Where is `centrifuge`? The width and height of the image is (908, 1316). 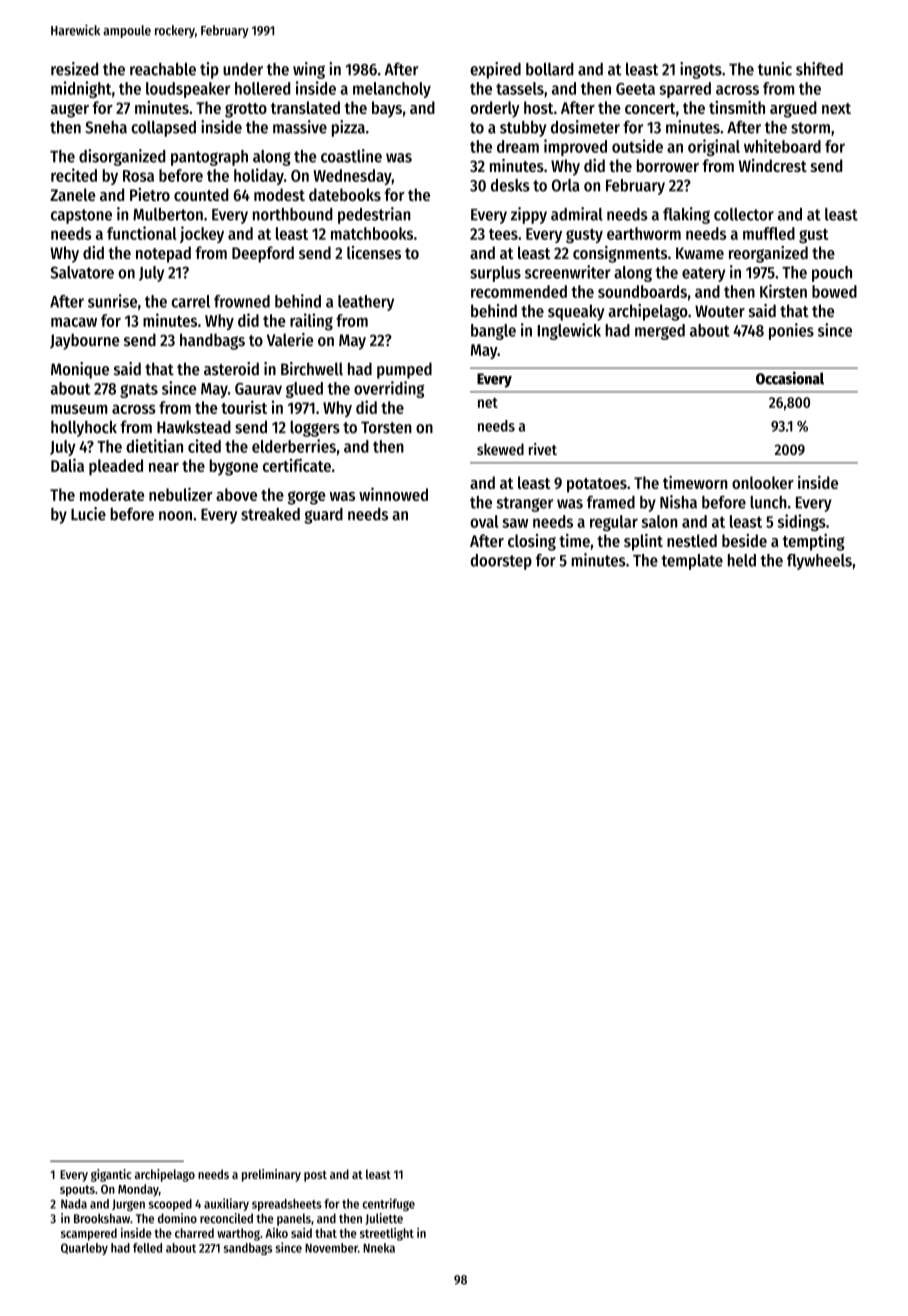
centrifuge is located at coordinates (388, 1204).
